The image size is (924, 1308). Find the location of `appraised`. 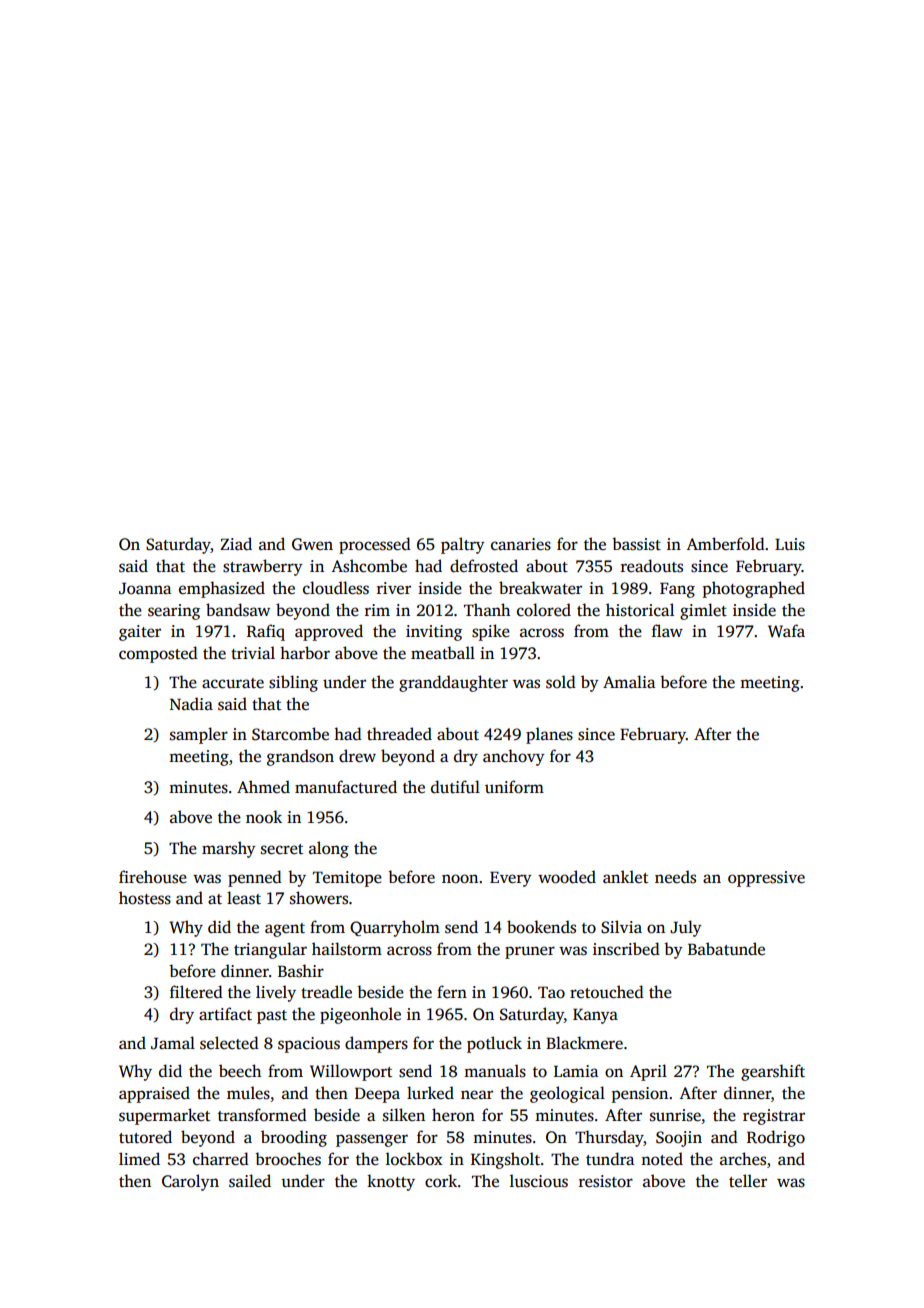

appraised is located at coordinates (154, 1094).
